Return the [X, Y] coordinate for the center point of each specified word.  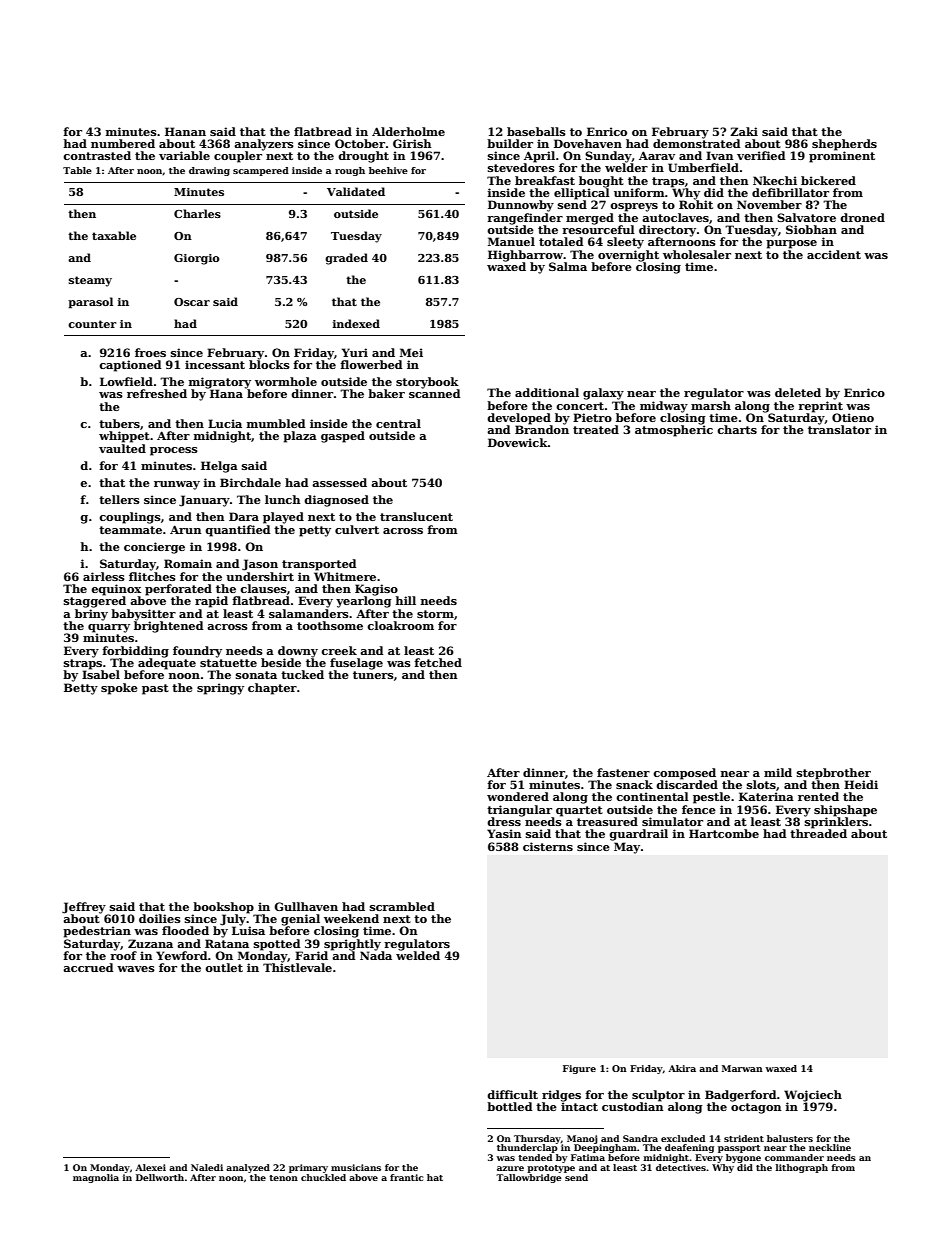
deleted [798, 392]
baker [386, 393]
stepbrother [834, 774]
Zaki [744, 131]
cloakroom [400, 625]
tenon [283, 1178]
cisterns [548, 846]
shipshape [845, 811]
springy [220, 689]
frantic [407, 1177]
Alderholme [408, 131]
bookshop [223, 908]
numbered [123, 143]
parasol [90, 303]
